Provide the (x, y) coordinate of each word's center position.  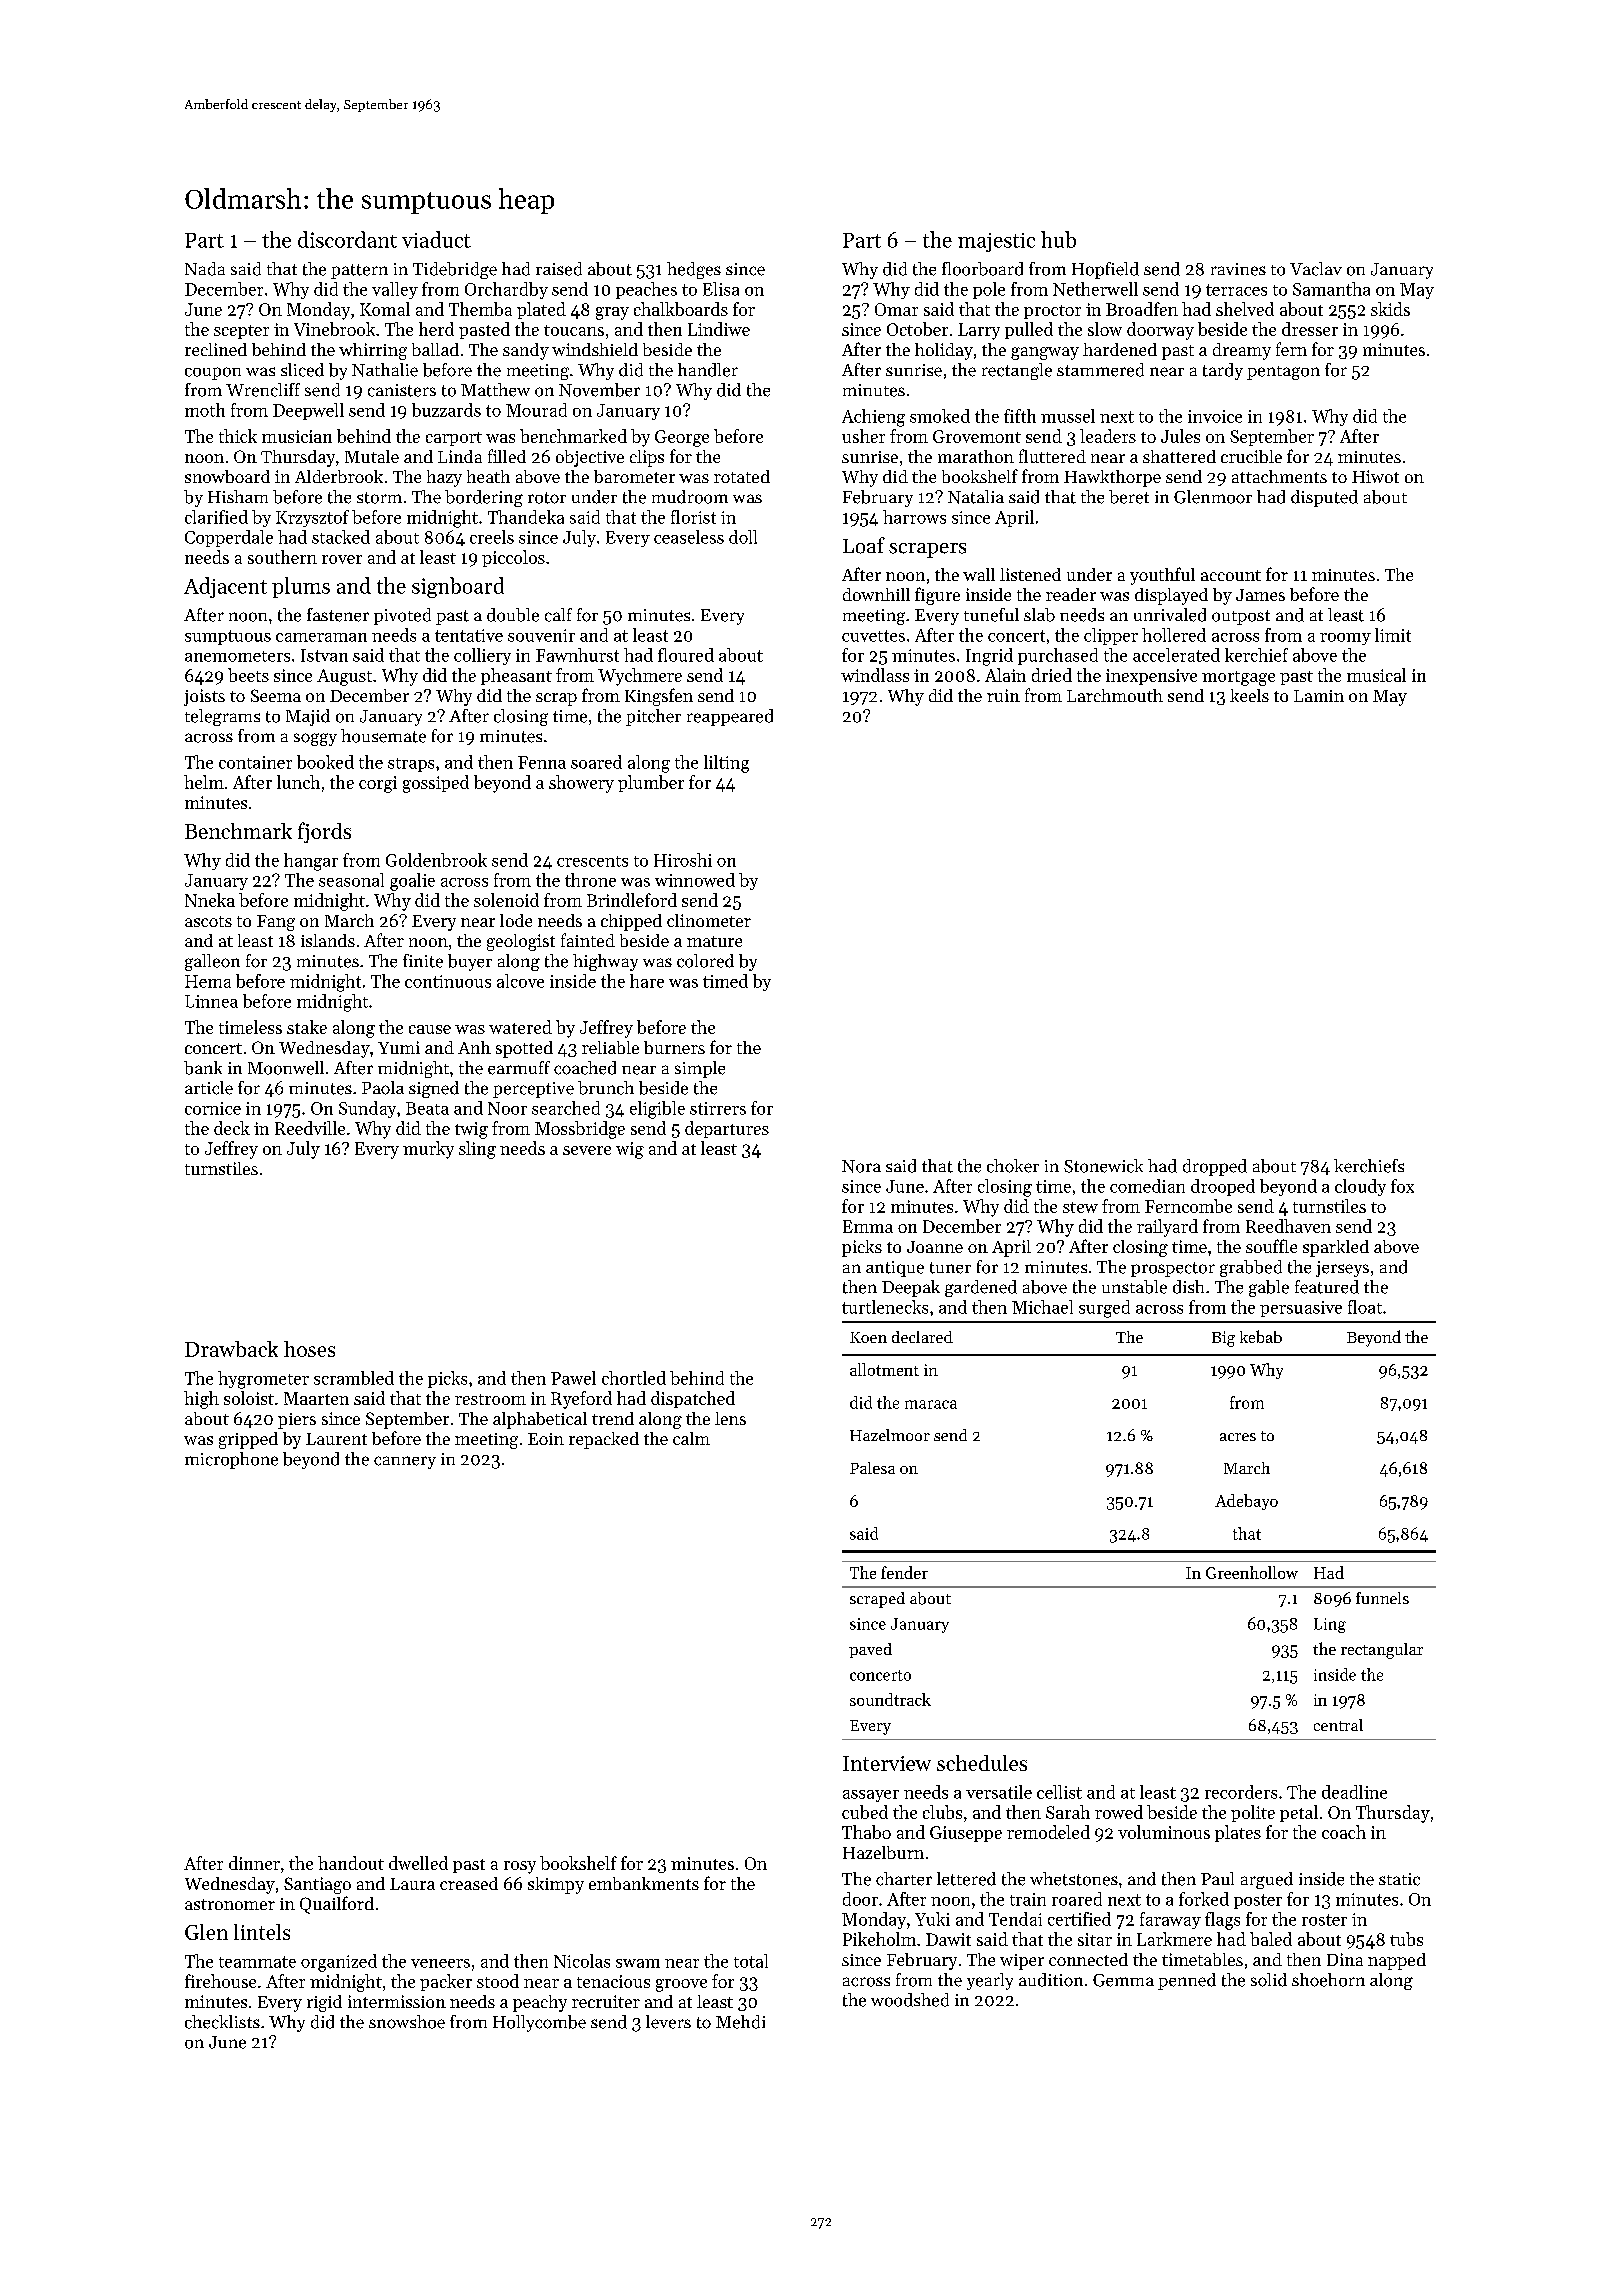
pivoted (402, 616)
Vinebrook (334, 329)
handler (708, 370)
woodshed (910, 2000)
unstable (1134, 1287)
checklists (222, 2022)
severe (587, 1150)
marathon (976, 456)
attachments (1279, 476)
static (1399, 1879)
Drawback (231, 1349)
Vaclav (1316, 269)
